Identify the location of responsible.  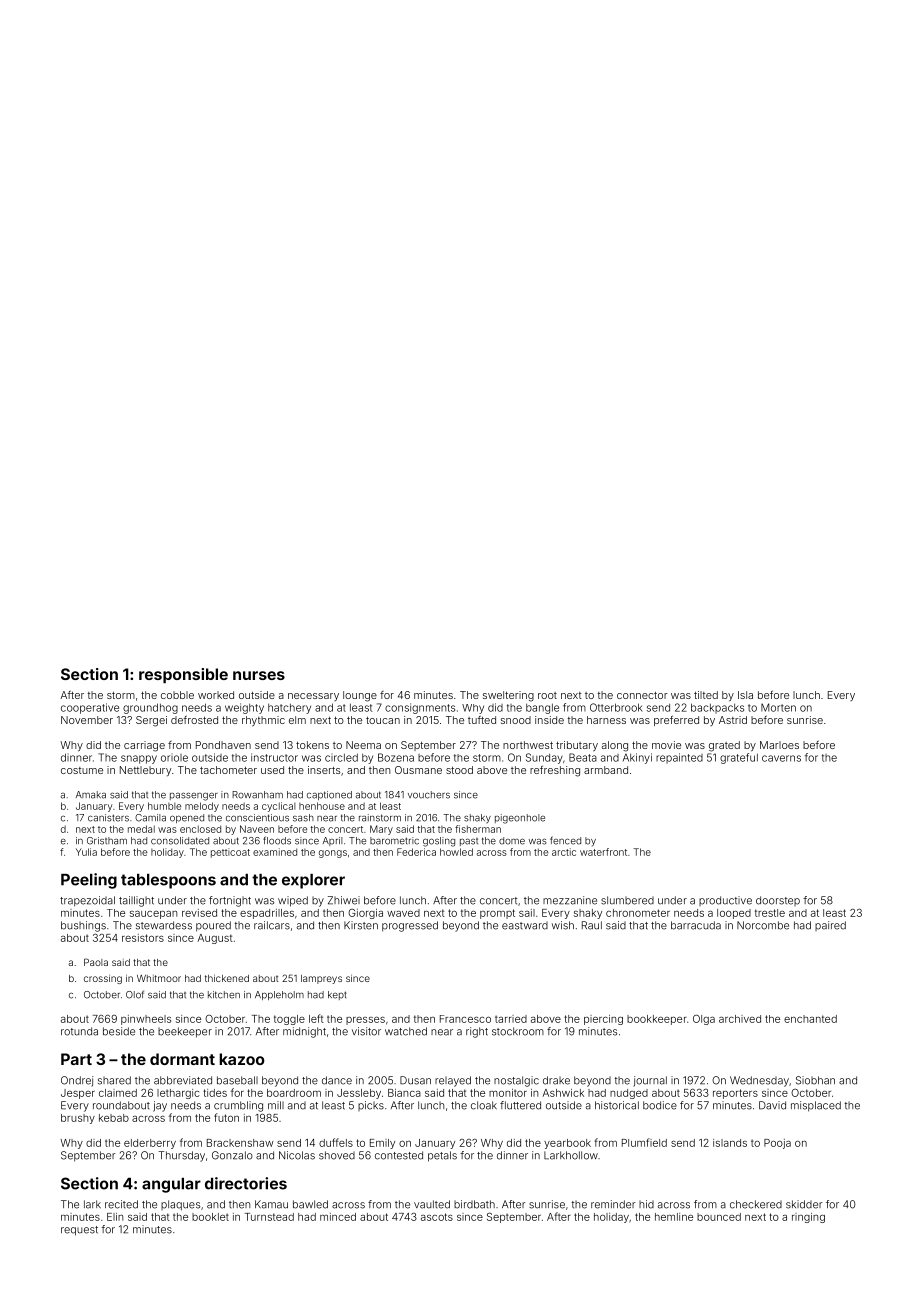
(183, 675).
